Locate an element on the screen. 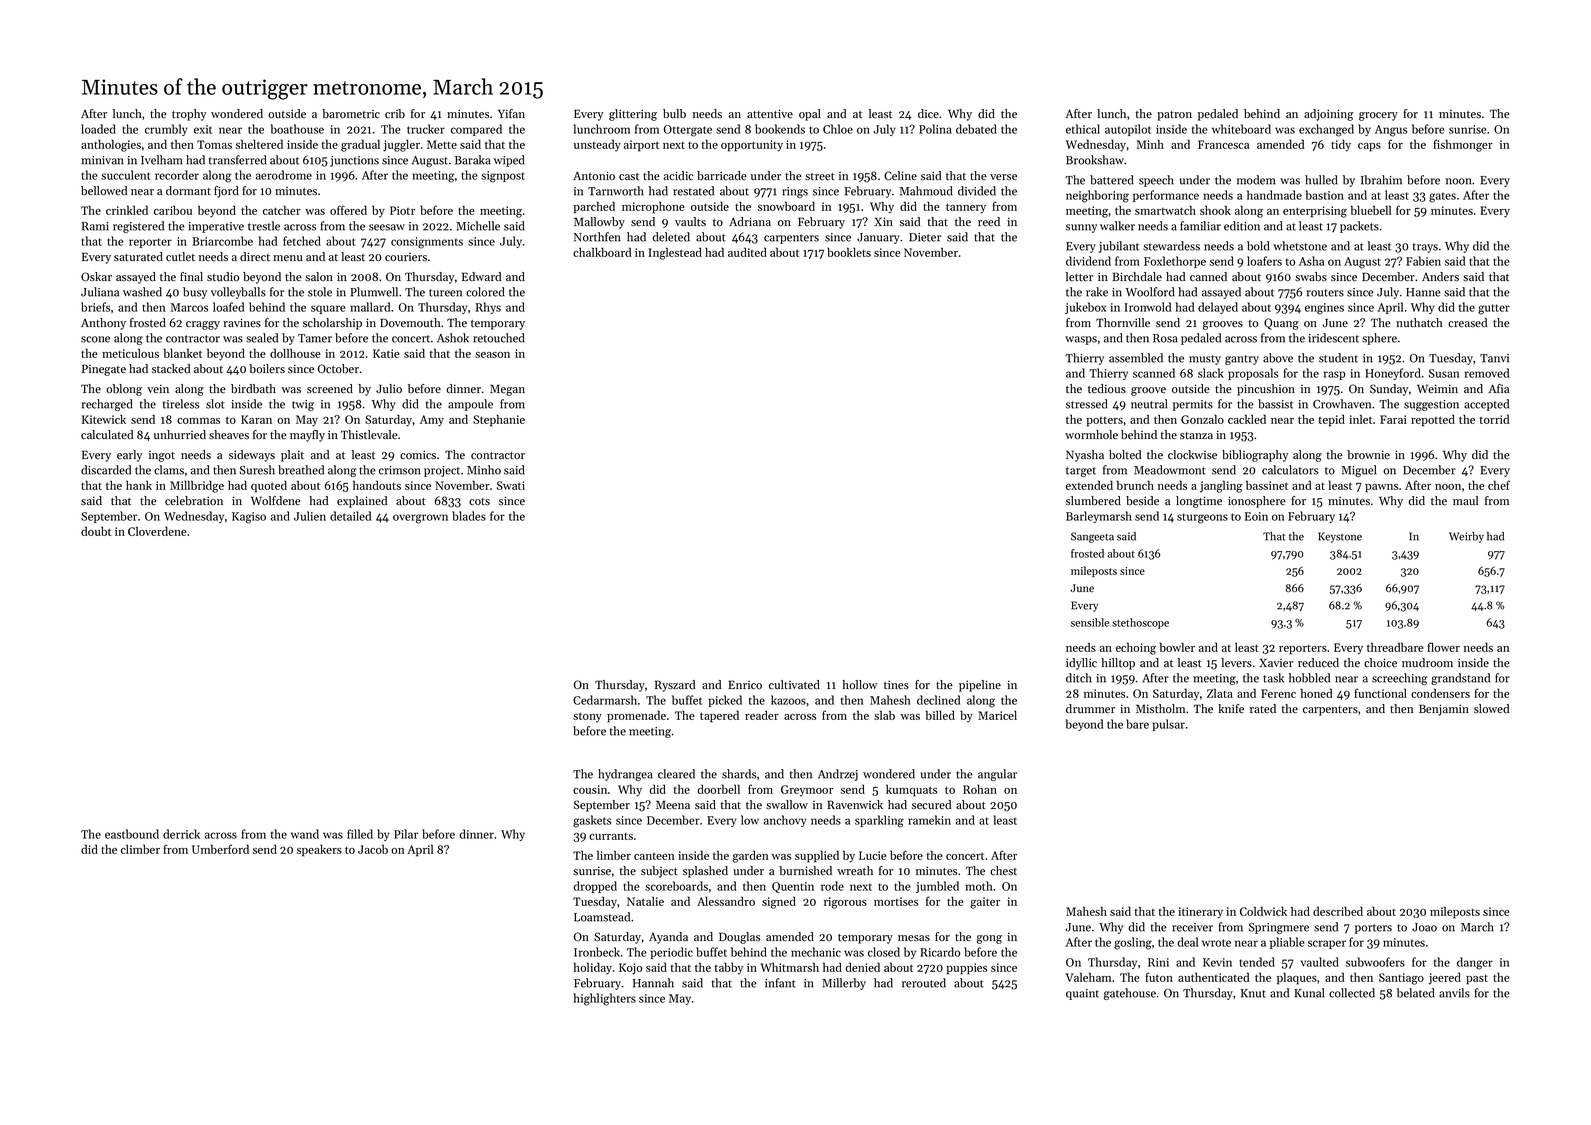  Benjamin is located at coordinates (1444, 710).
